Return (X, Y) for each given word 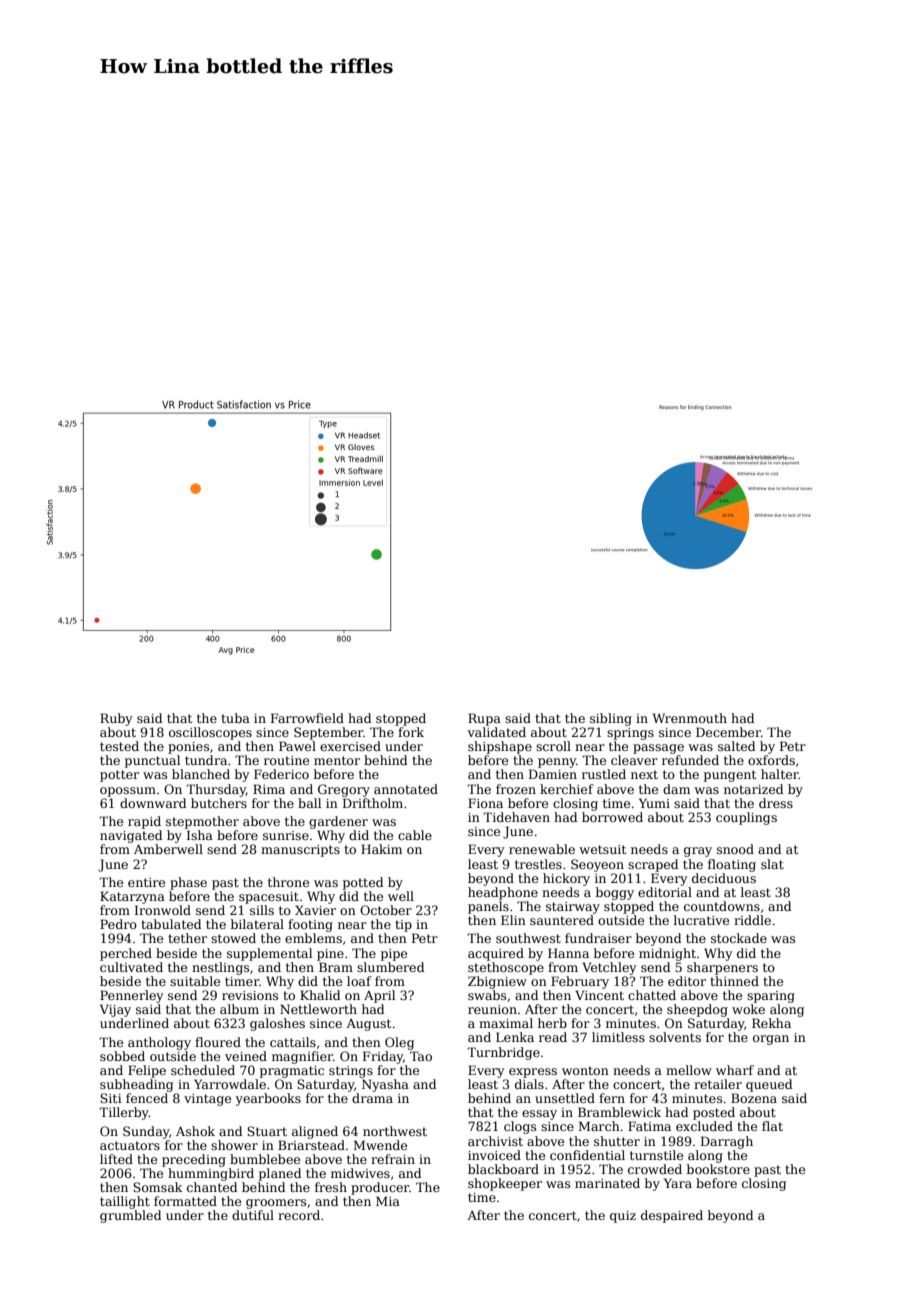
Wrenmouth (690, 718)
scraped (653, 865)
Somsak (158, 1187)
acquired (496, 954)
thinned (734, 981)
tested (119, 746)
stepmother (202, 822)
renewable (542, 849)
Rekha (771, 1023)
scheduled (203, 1070)
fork (411, 732)
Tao (421, 1056)
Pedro (118, 924)
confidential (587, 1155)
